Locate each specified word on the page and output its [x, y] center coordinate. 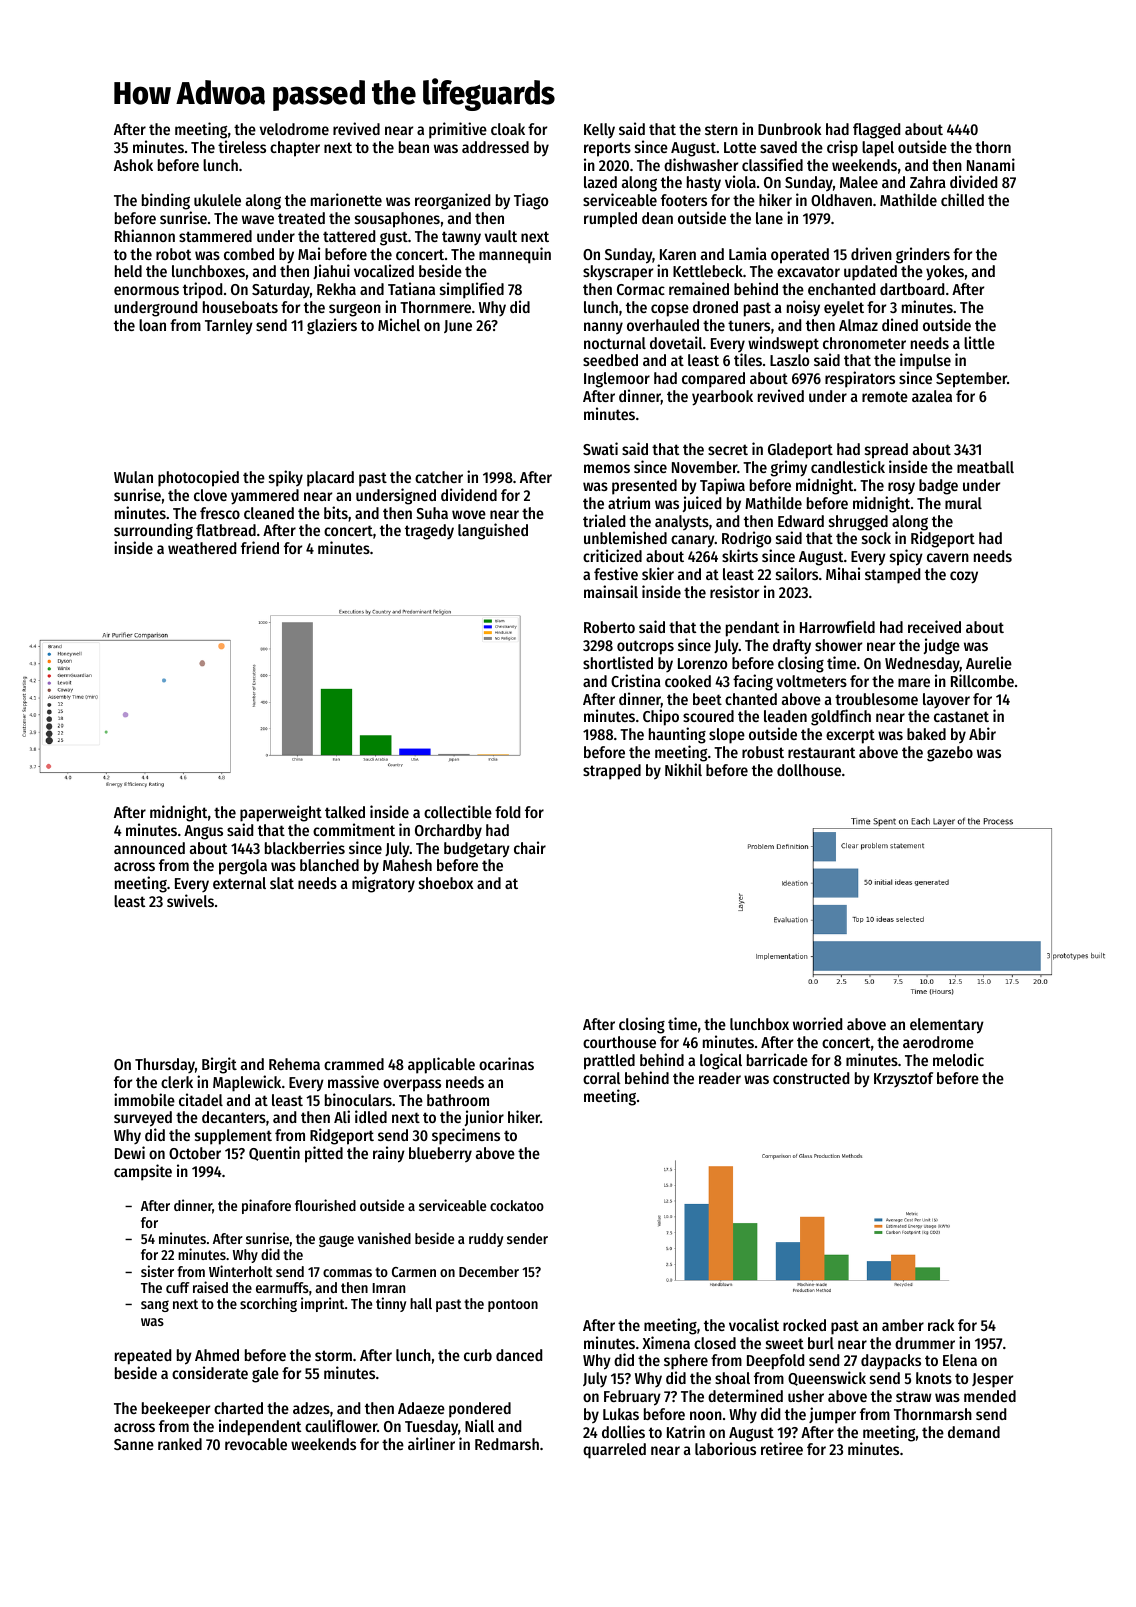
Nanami [991, 164]
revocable [256, 1444]
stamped [892, 576]
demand [974, 1432]
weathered [202, 548]
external [239, 883]
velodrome [294, 129]
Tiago [531, 201]
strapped [612, 772]
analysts [682, 522]
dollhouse [809, 770]
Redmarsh [507, 1444]
